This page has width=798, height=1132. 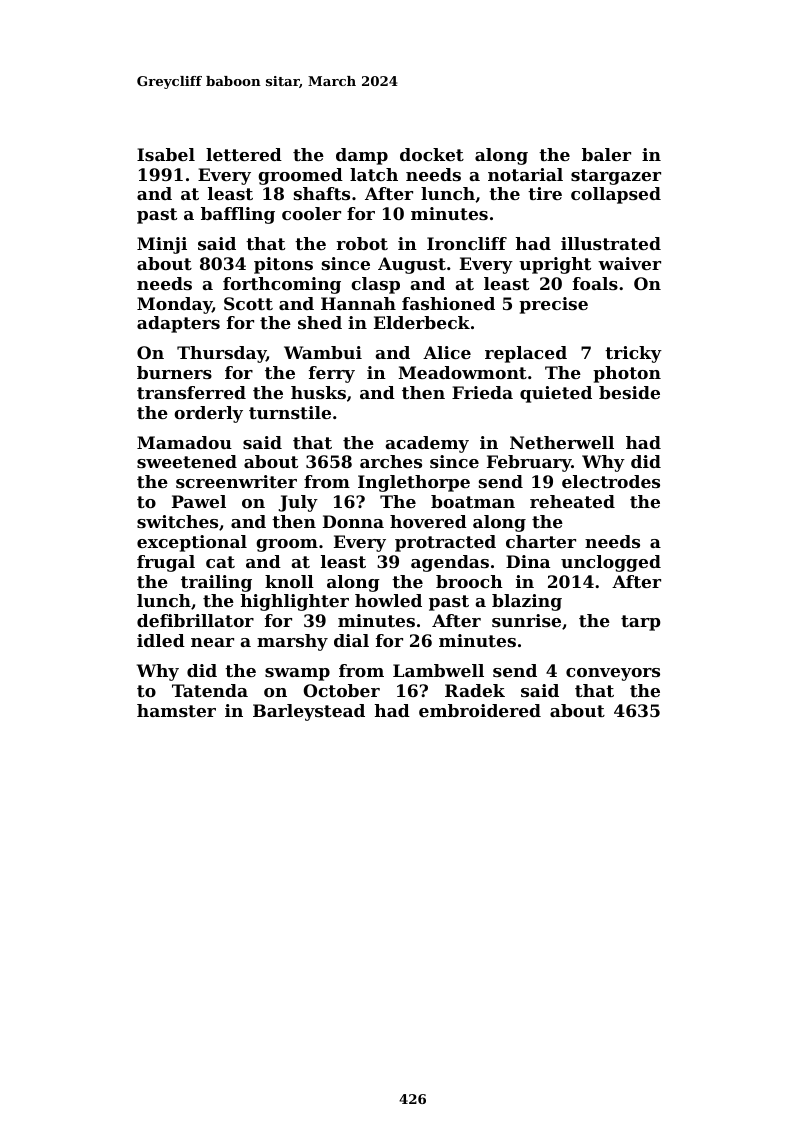 What do you see at coordinates (545, 193) in the page?
I see `tire` at bounding box center [545, 193].
